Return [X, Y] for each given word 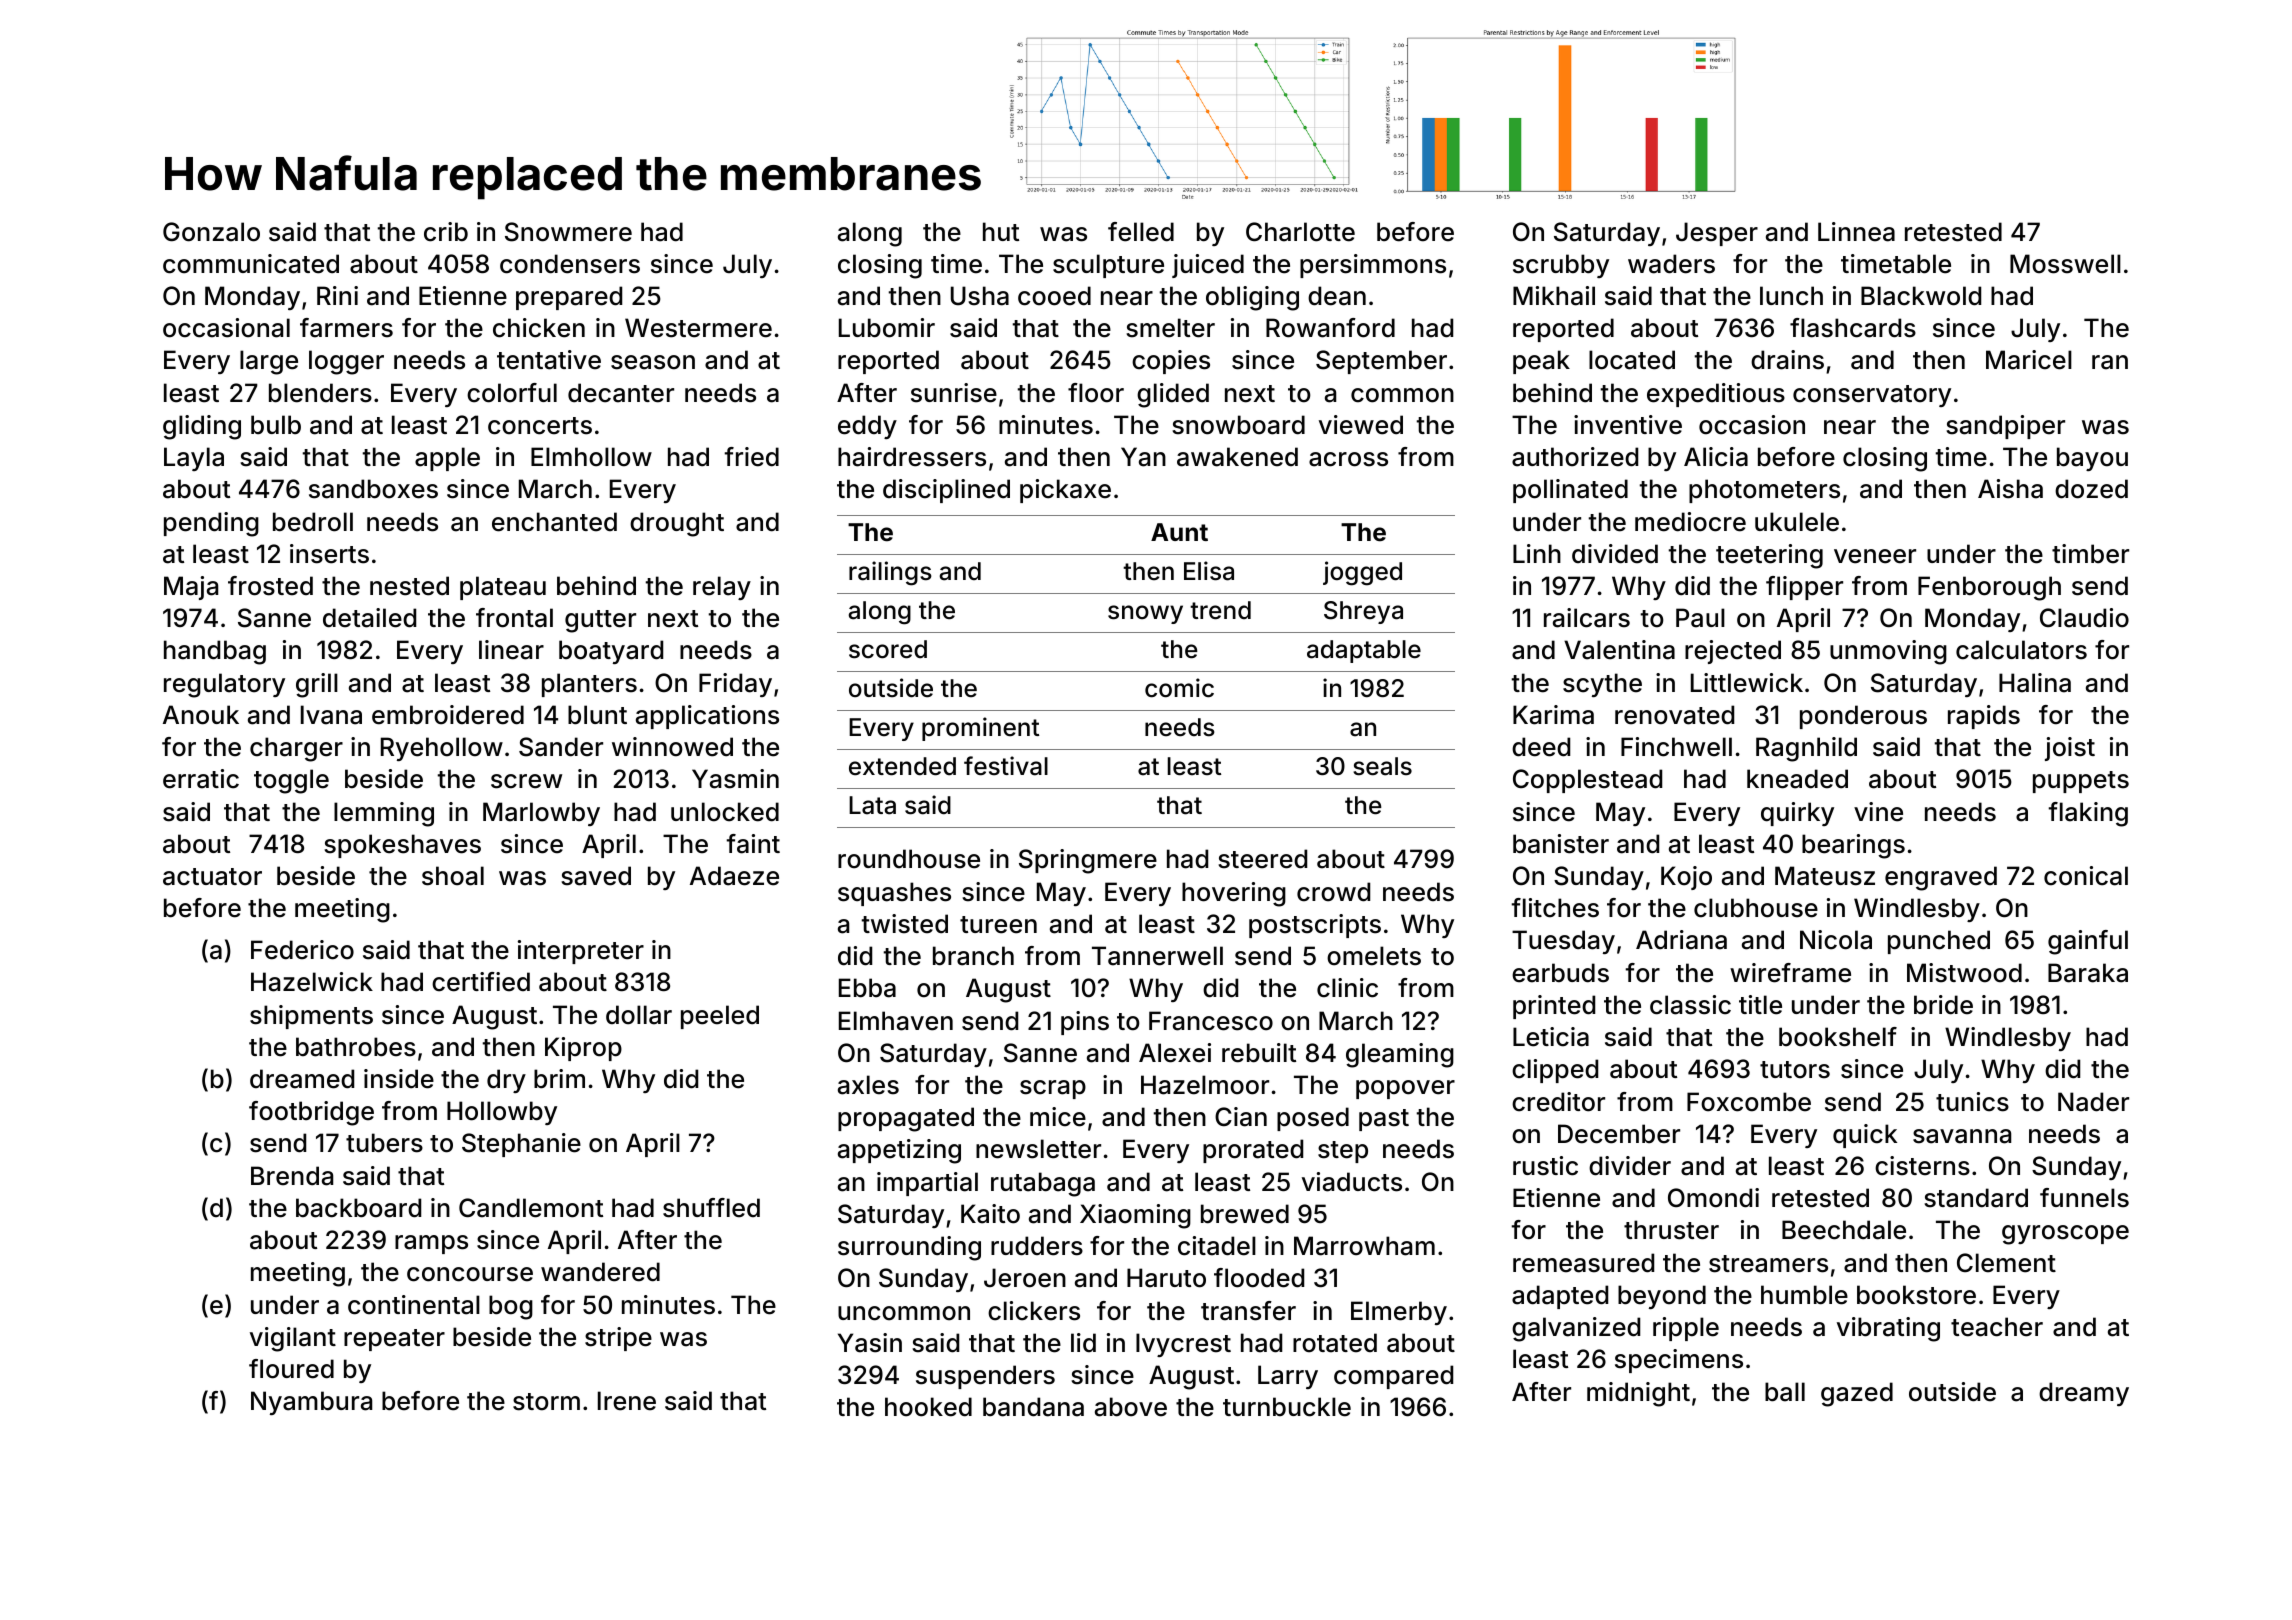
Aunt [1179, 532]
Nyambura [311, 1403]
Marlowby [541, 814]
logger [346, 362]
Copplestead [1587, 781]
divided [1615, 554]
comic [1179, 688]
